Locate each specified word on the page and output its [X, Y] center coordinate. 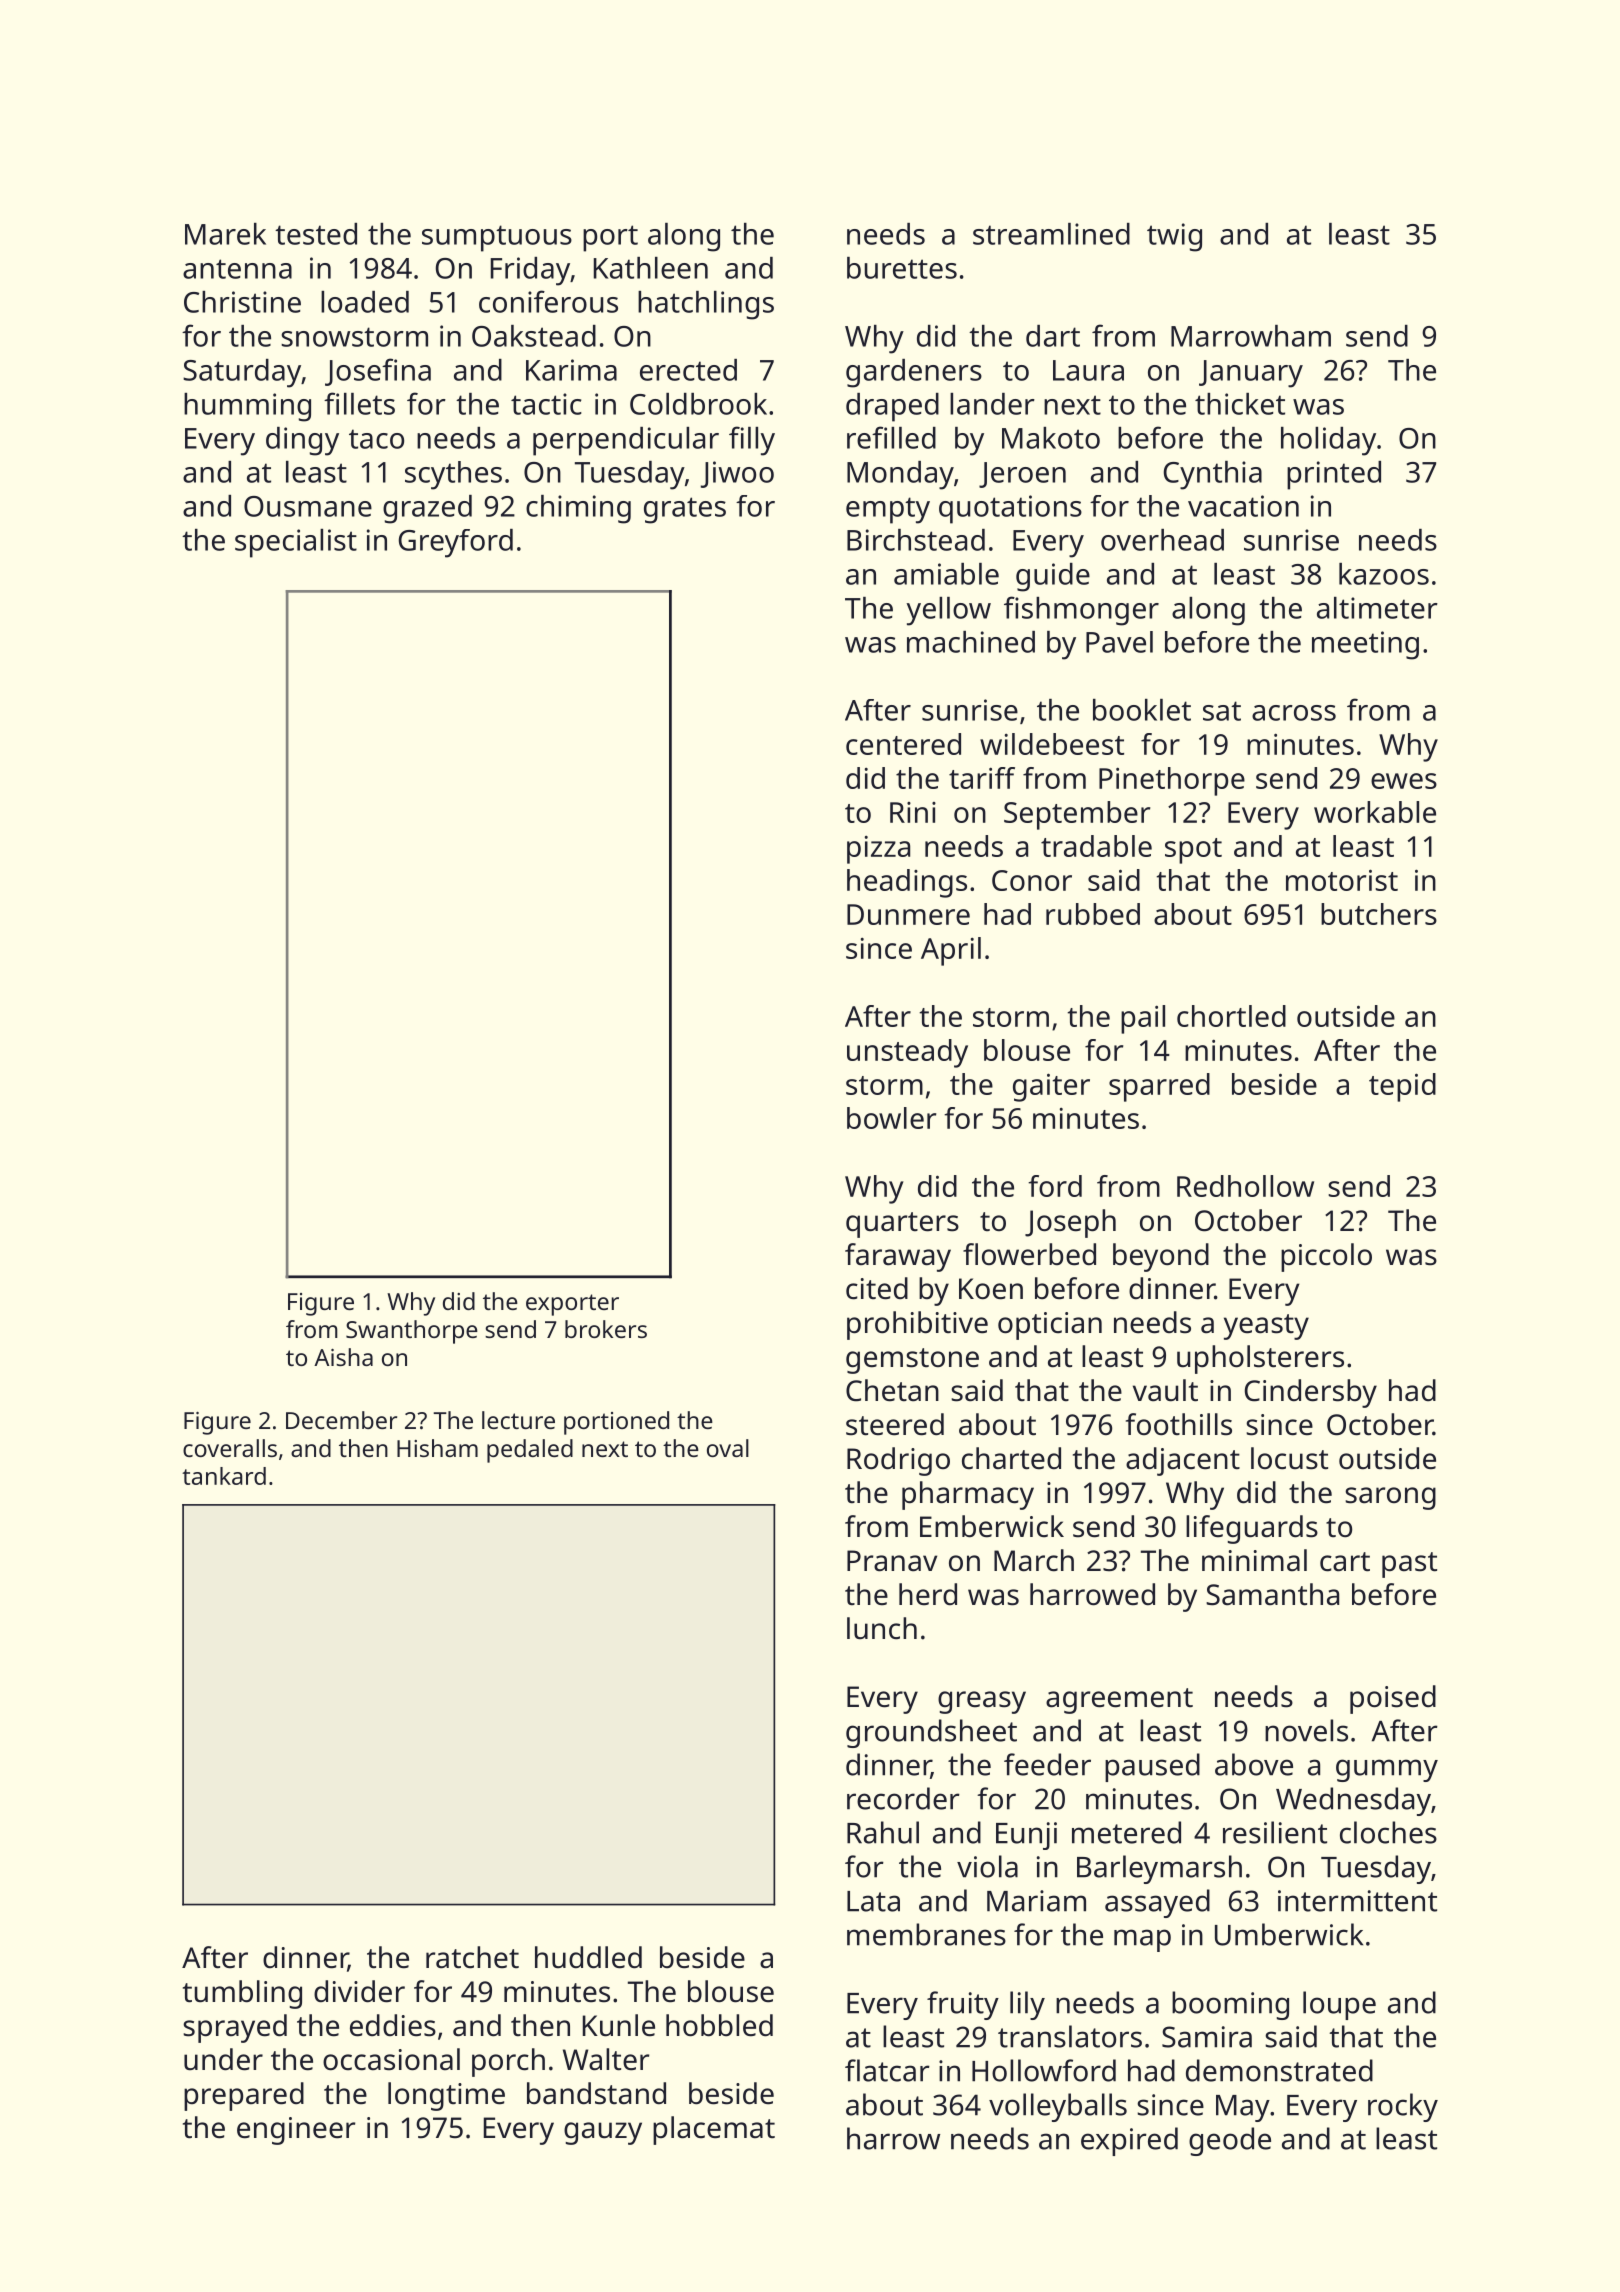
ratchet [472, 1957]
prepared [244, 2096]
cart [1345, 1562]
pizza [878, 850]
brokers [606, 1329]
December [341, 1420]
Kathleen [651, 268]
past [1409, 1565]
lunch [882, 1628]
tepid [1402, 1087]
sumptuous [497, 238]
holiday [1328, 441]
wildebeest [1052, 744]
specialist [296, 543]
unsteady [907, 1053]
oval [728, 1448]
